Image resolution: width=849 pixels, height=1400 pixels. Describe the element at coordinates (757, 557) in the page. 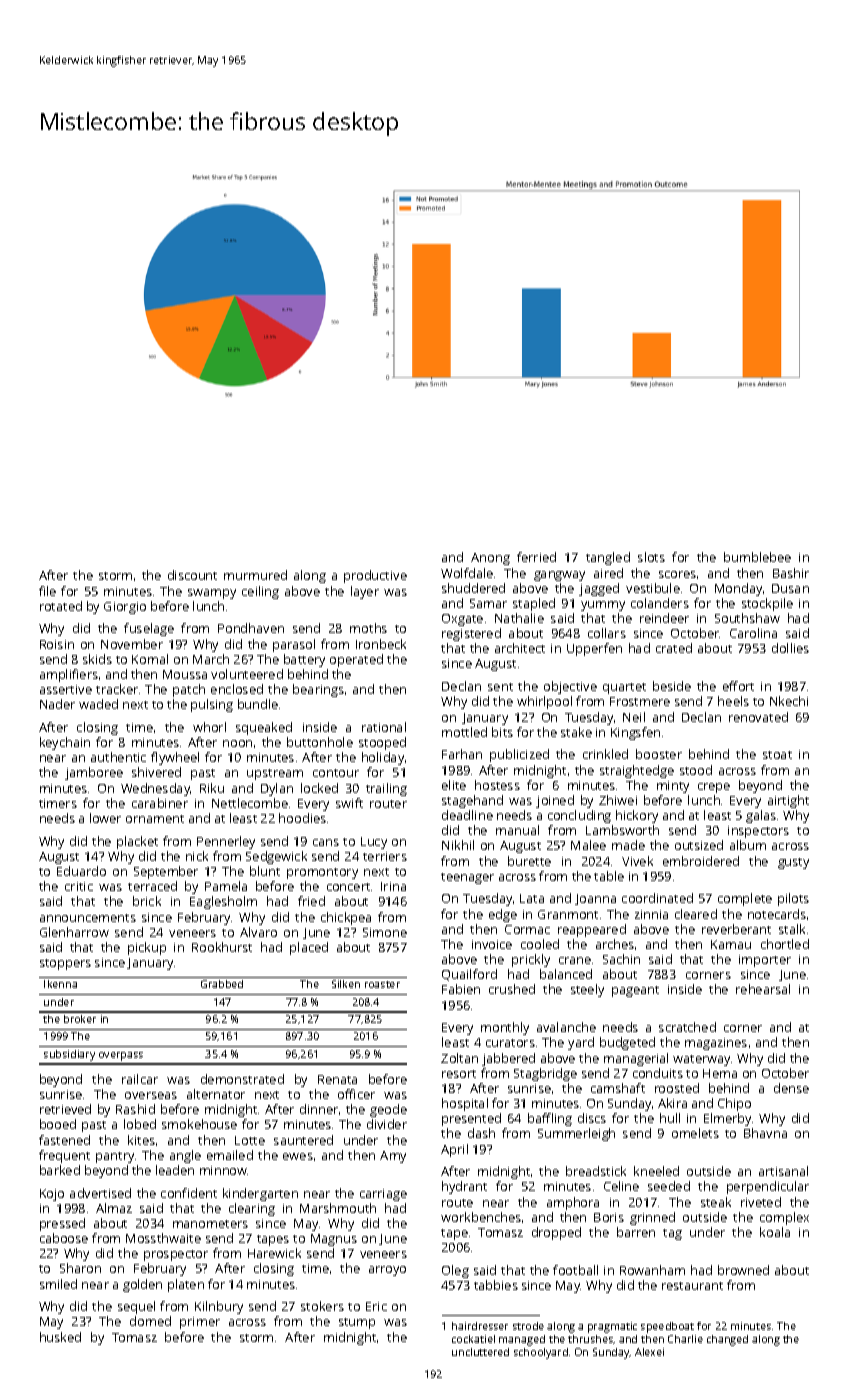

I see `bumblebee` at that location.
